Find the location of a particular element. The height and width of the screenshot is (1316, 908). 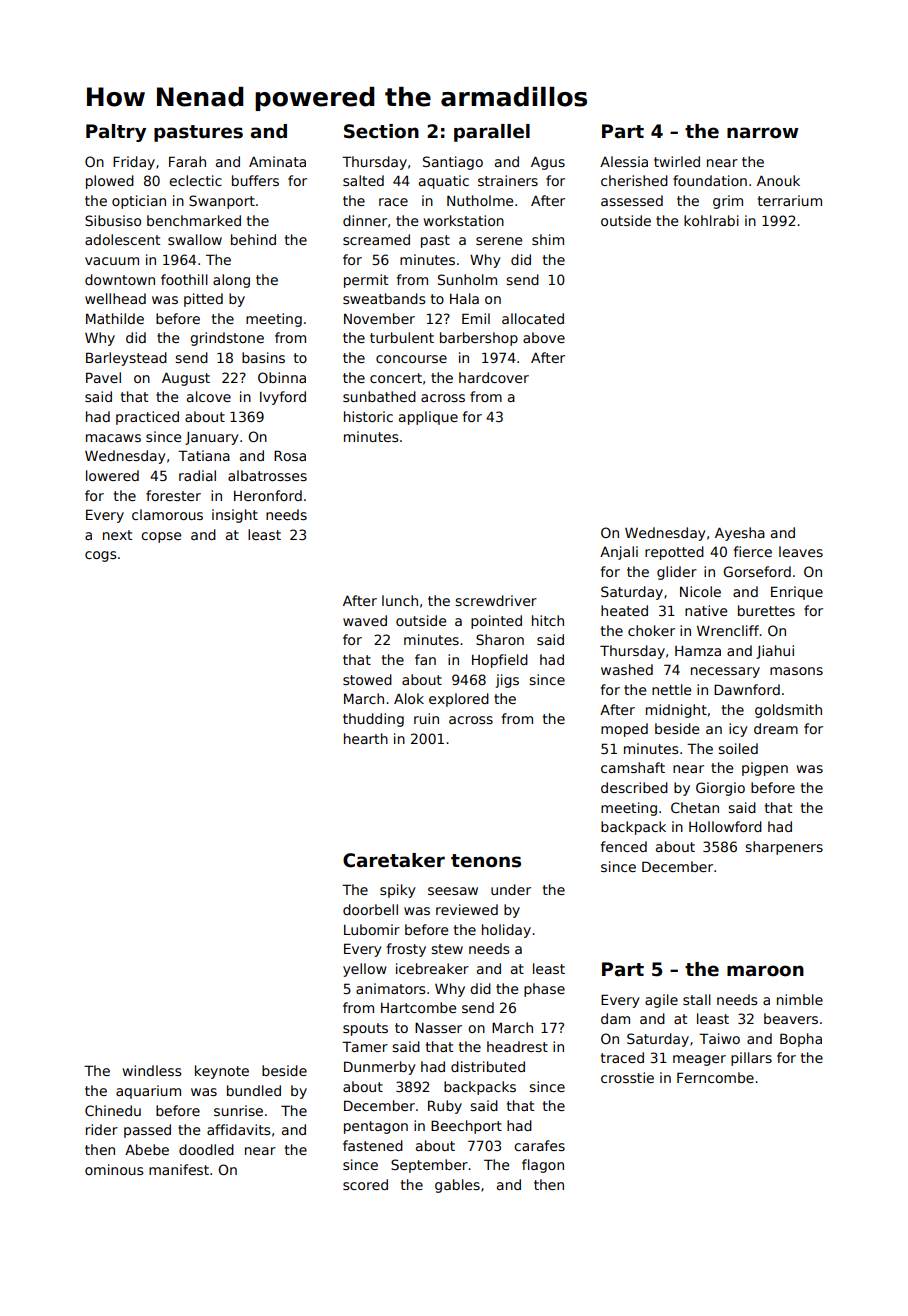

meager is located at coordinates (699, 1060).
